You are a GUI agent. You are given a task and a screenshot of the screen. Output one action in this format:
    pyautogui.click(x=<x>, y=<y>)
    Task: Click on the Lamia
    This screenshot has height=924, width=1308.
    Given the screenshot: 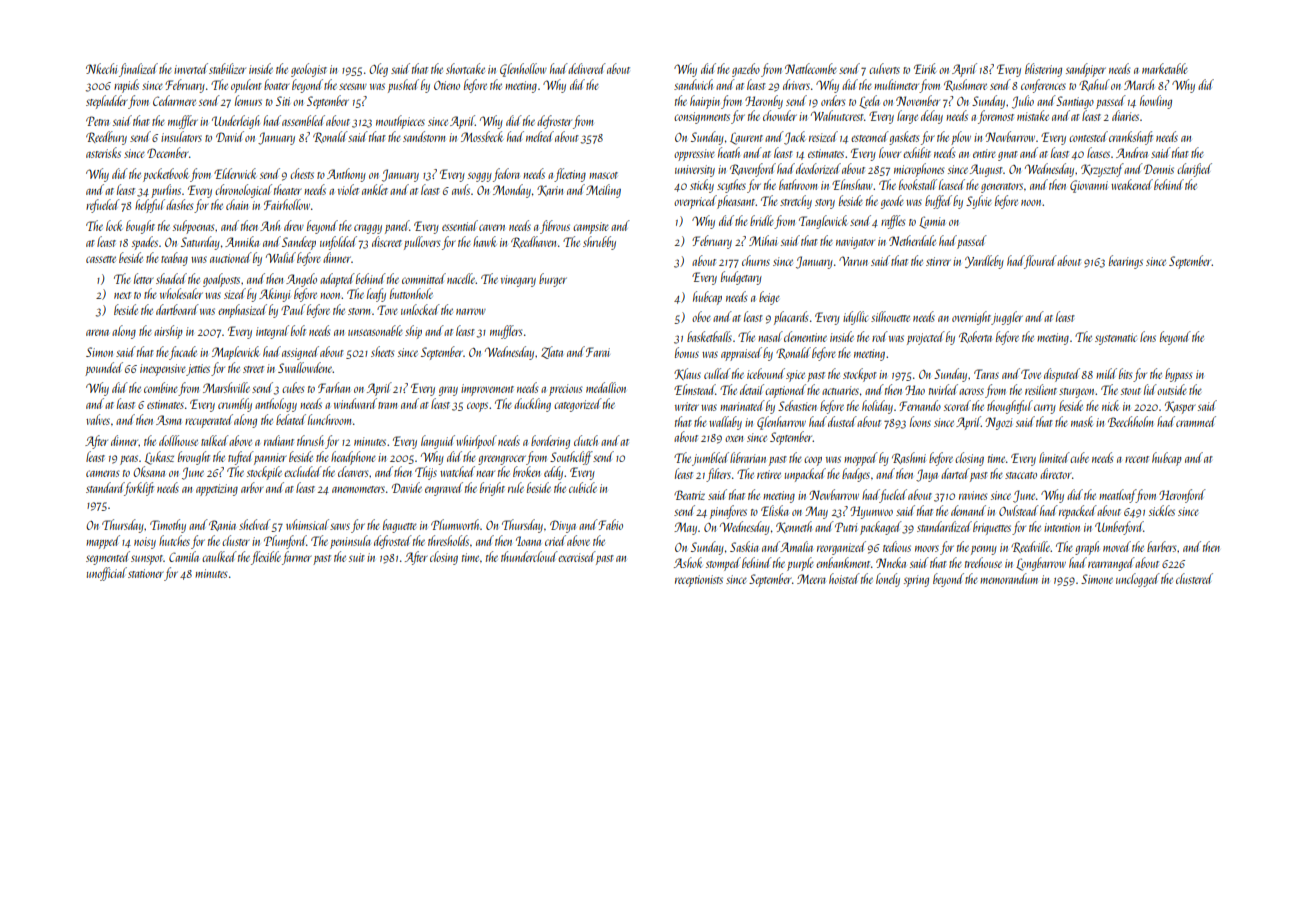 What is the action you would take?
    pyautogui.click(x=932, y=222)
